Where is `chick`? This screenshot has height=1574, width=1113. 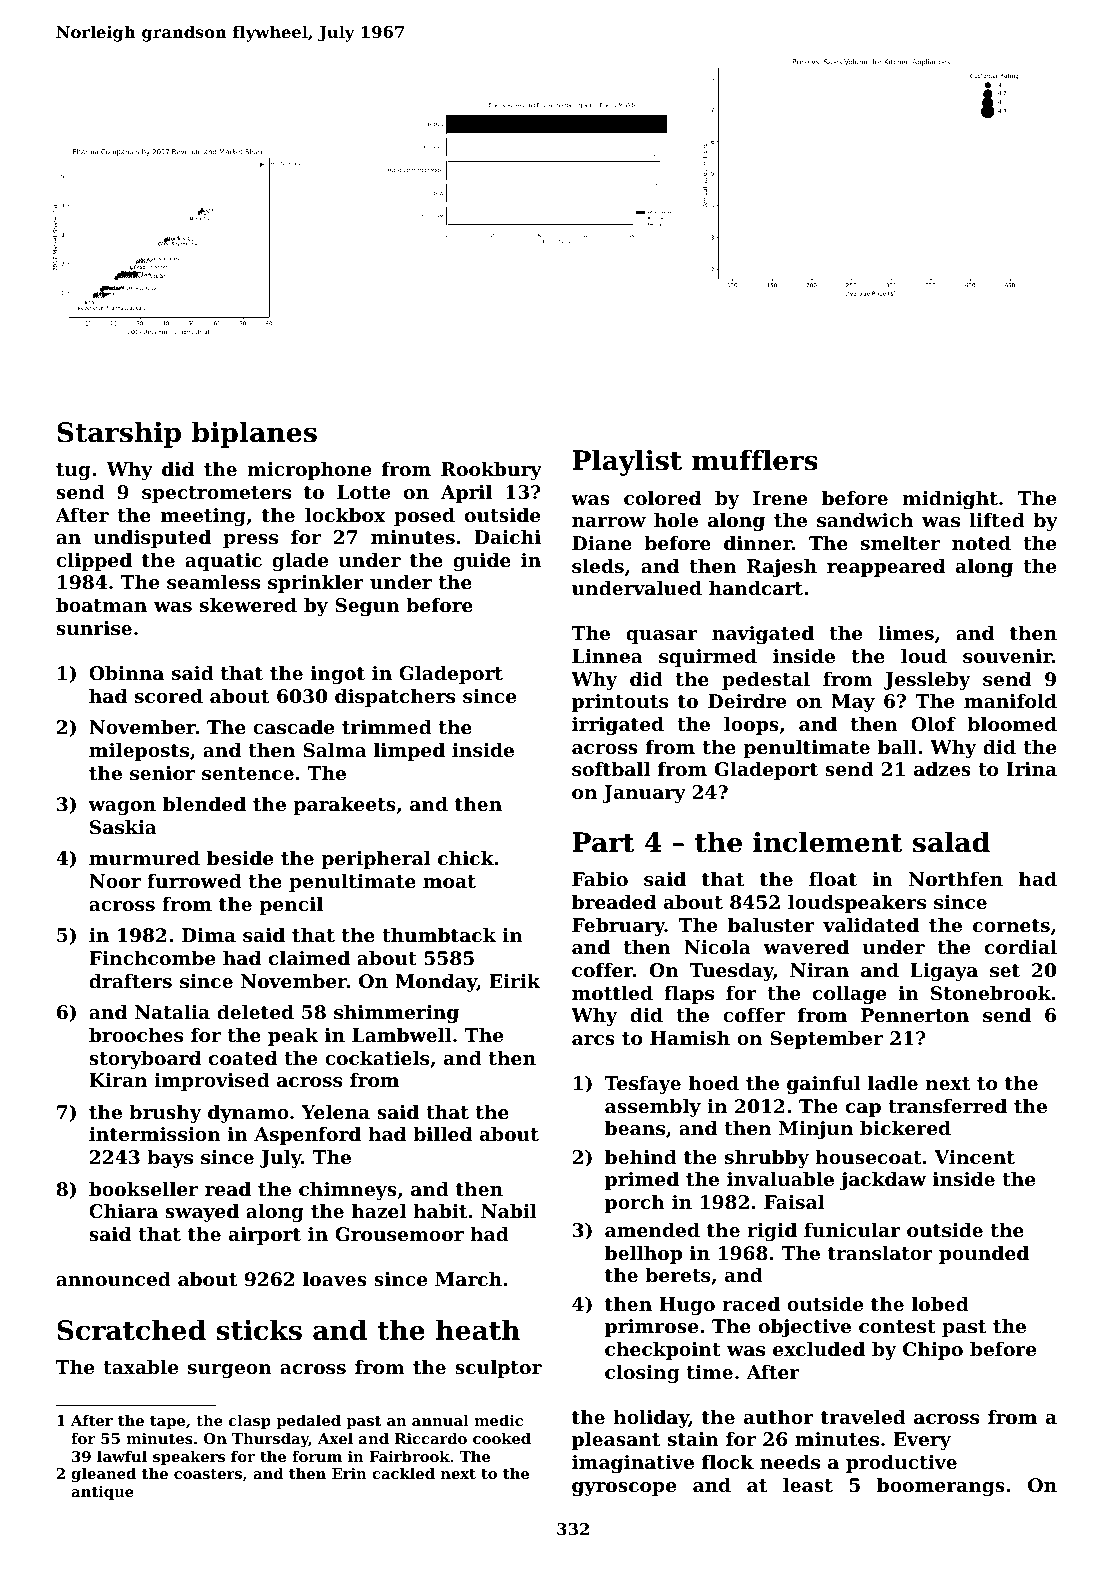
chick is located at coordinates (466, 858).
